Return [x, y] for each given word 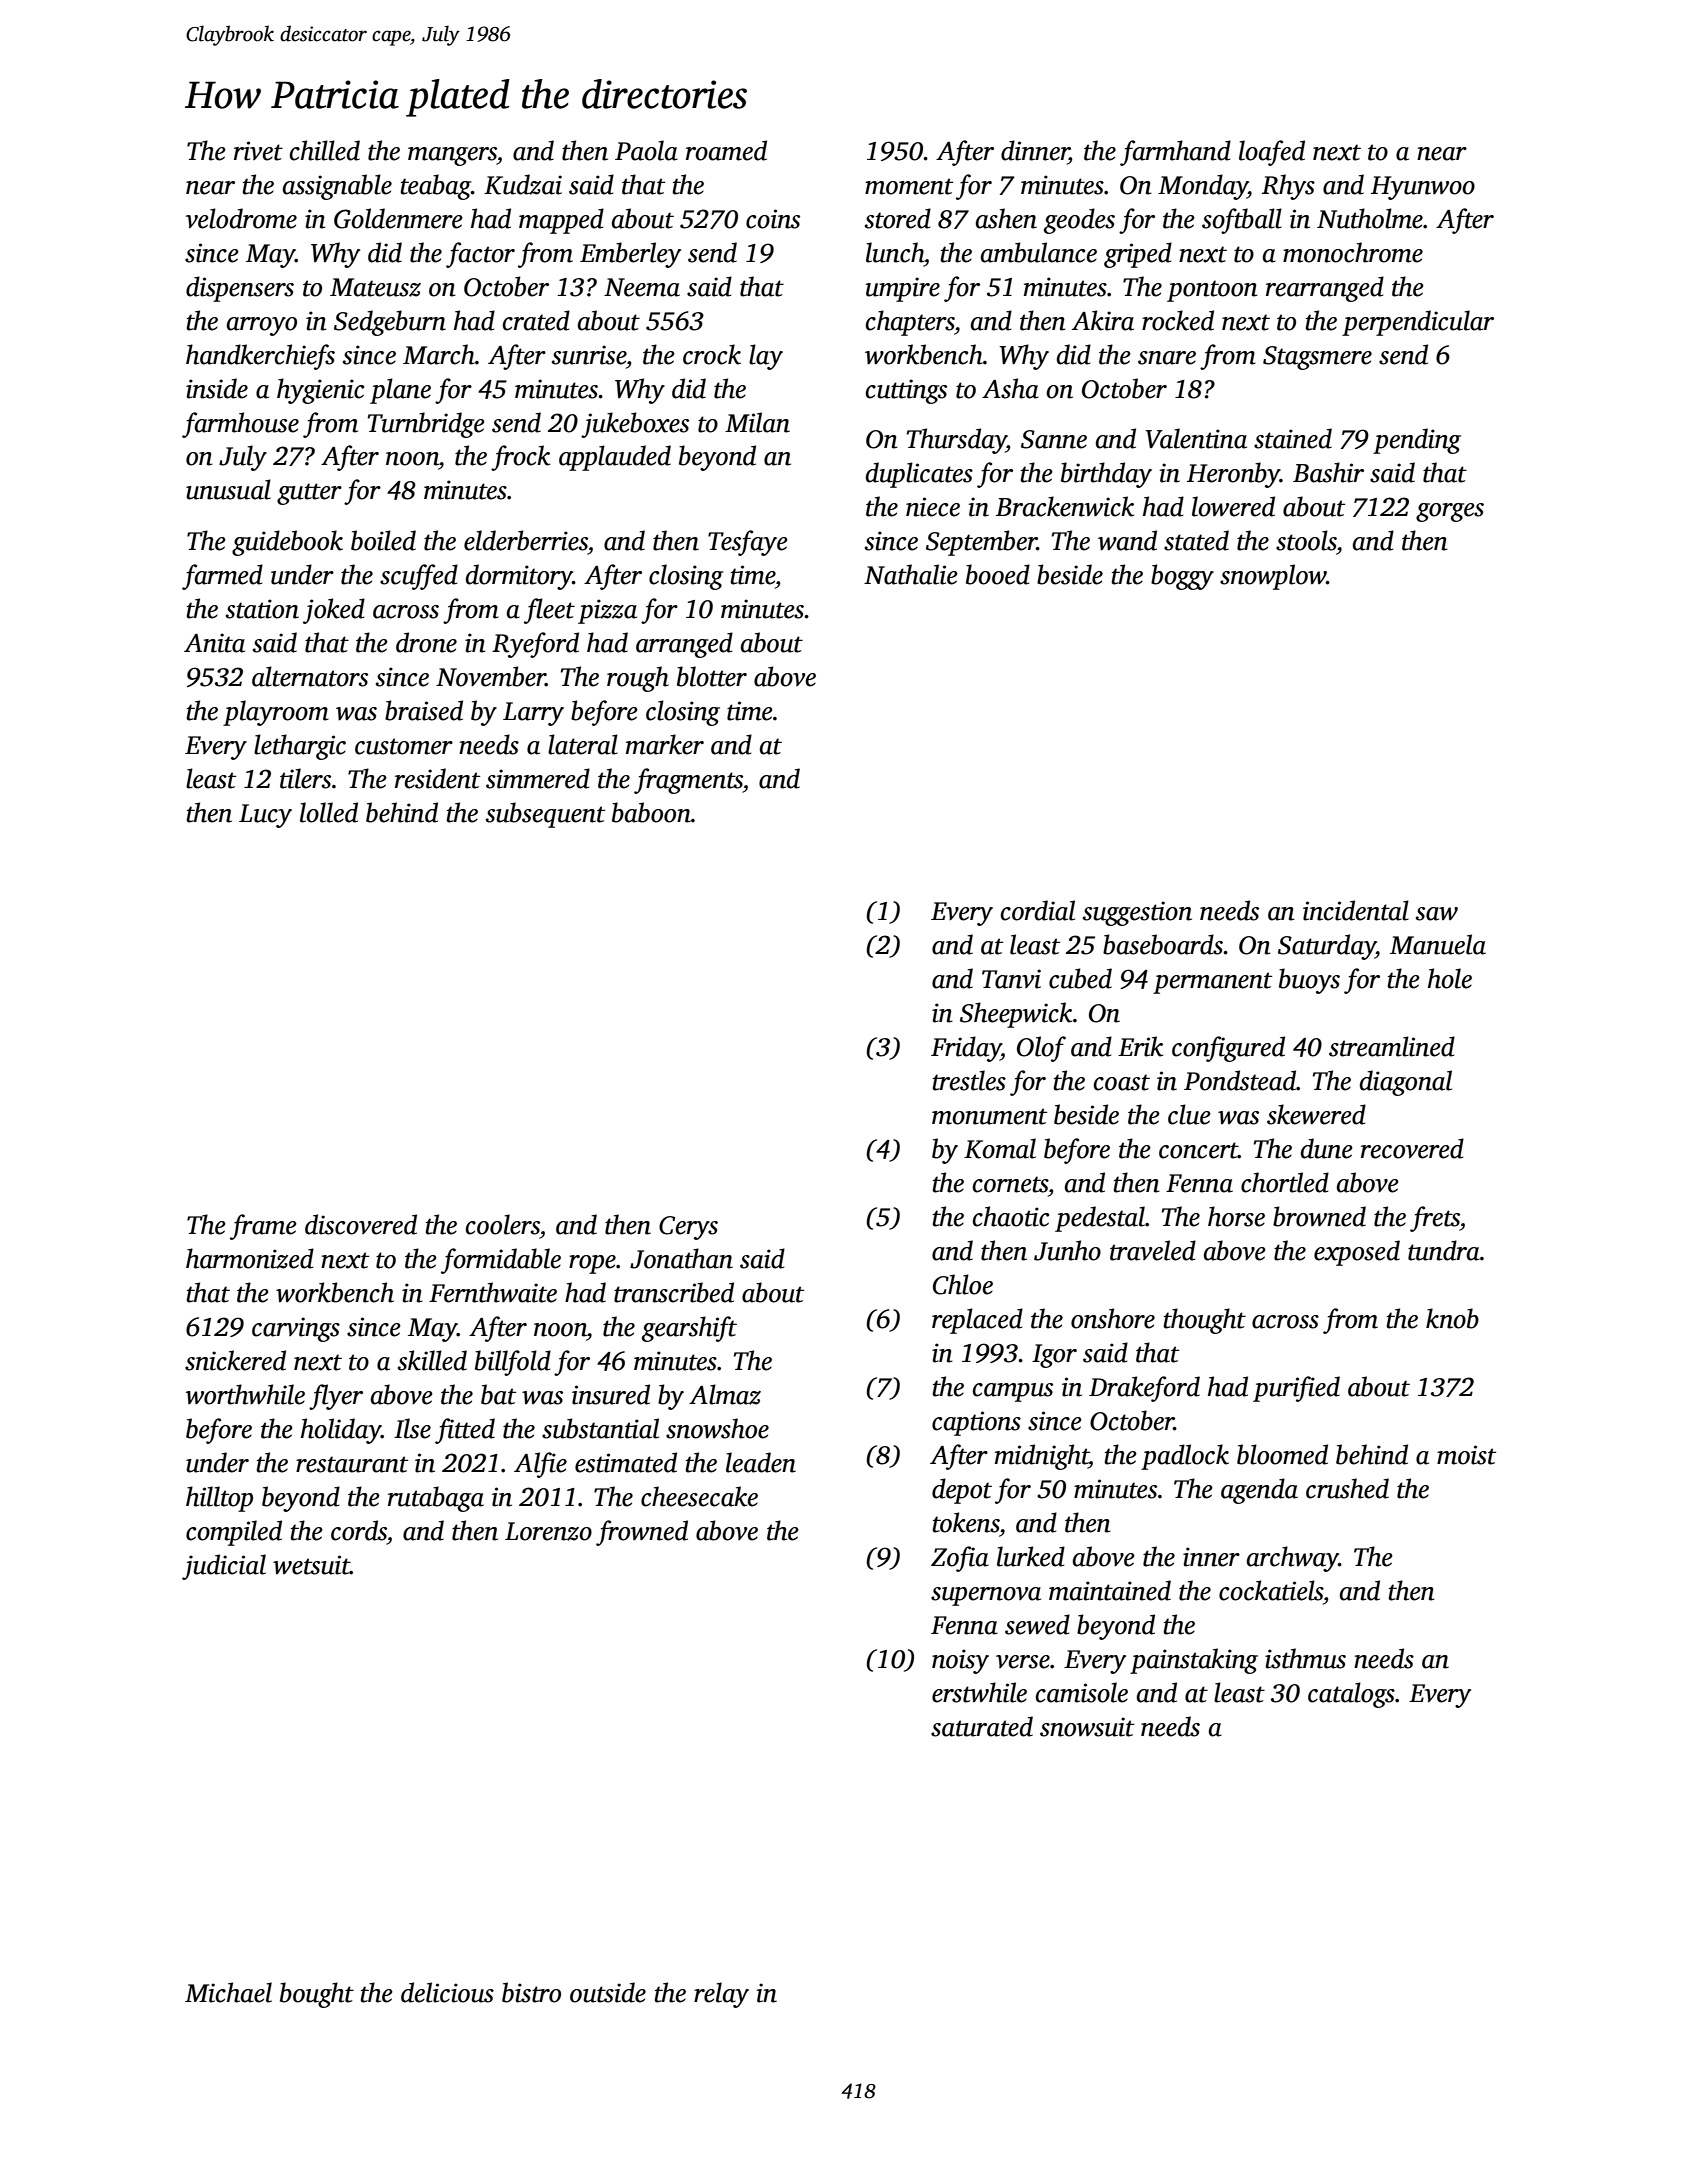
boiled [383, 540]
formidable [501, 1261]
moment [909, 186]
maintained [1110, 1590]
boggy [1182, 577]
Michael [228, 1992]
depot [962, 1491]
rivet [258, 151]
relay [721, 1995]
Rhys [1288, 187]
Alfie [540, 1465]
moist [1466, 1455]
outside [608, 1992]
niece [933, 507]
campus [1013, 1392]
